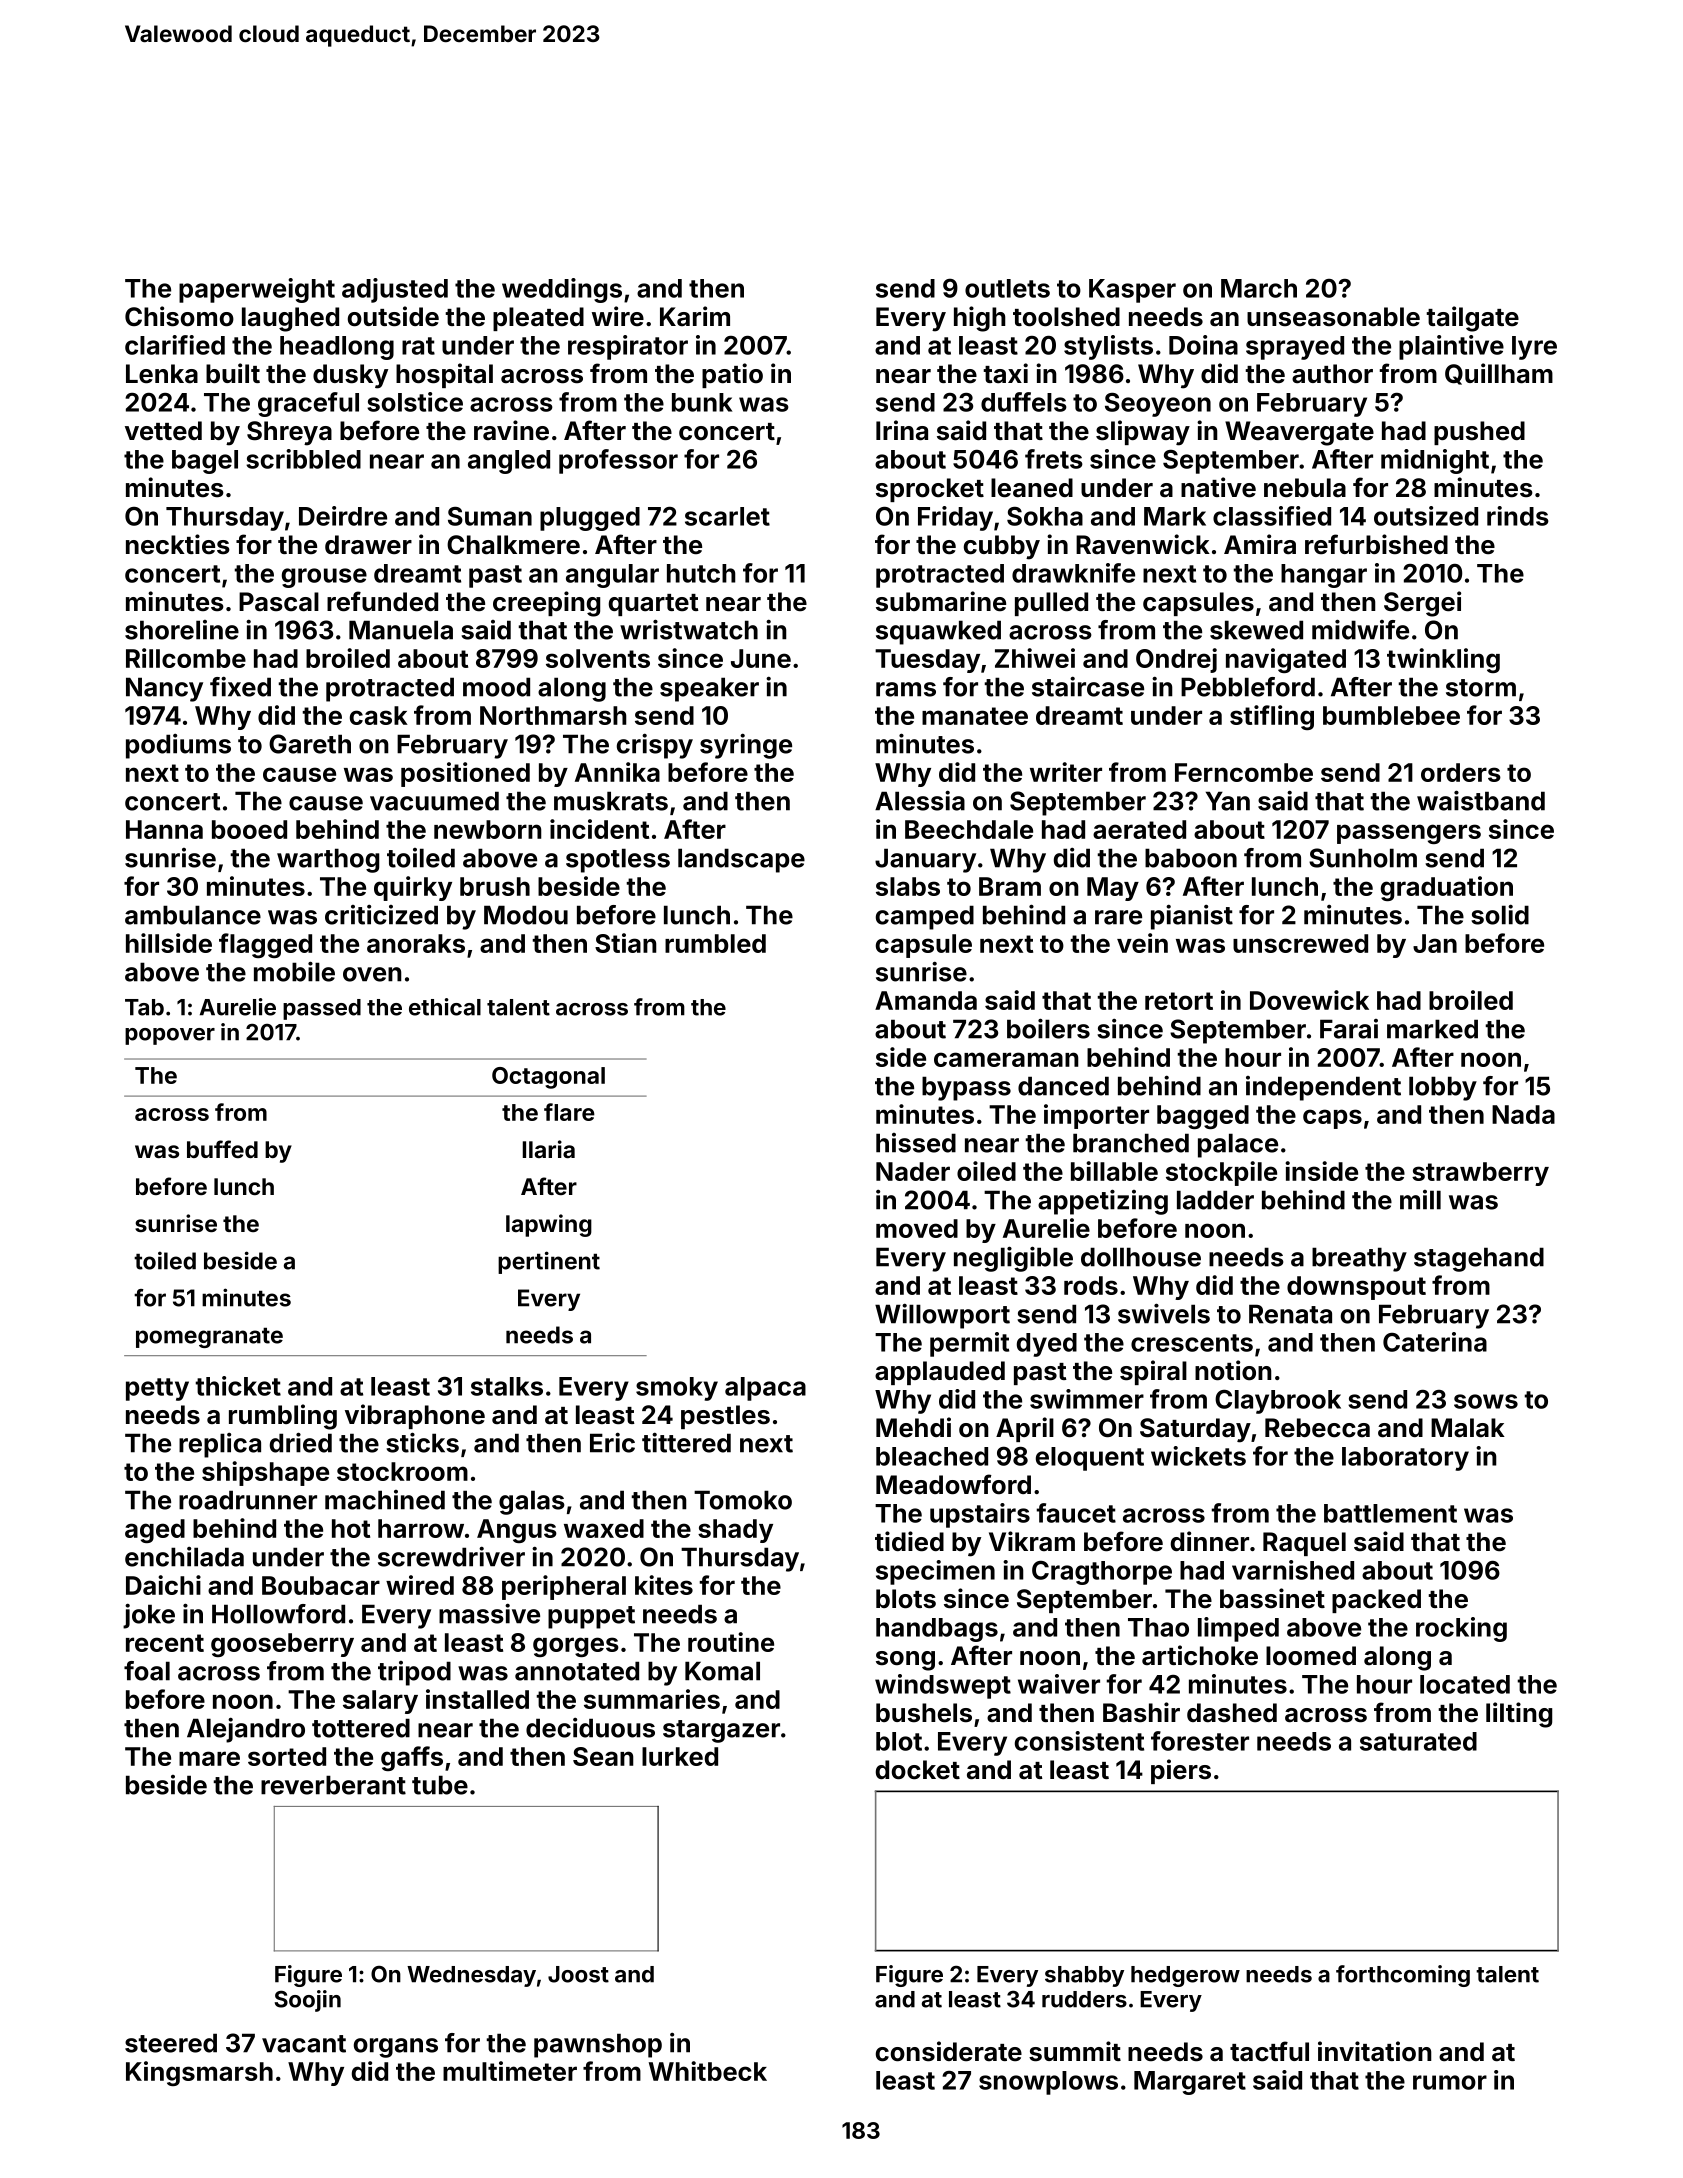  Describe the element at coordinates (708, 2071) in the screenshot. I see `Whitbeck` at that location.
